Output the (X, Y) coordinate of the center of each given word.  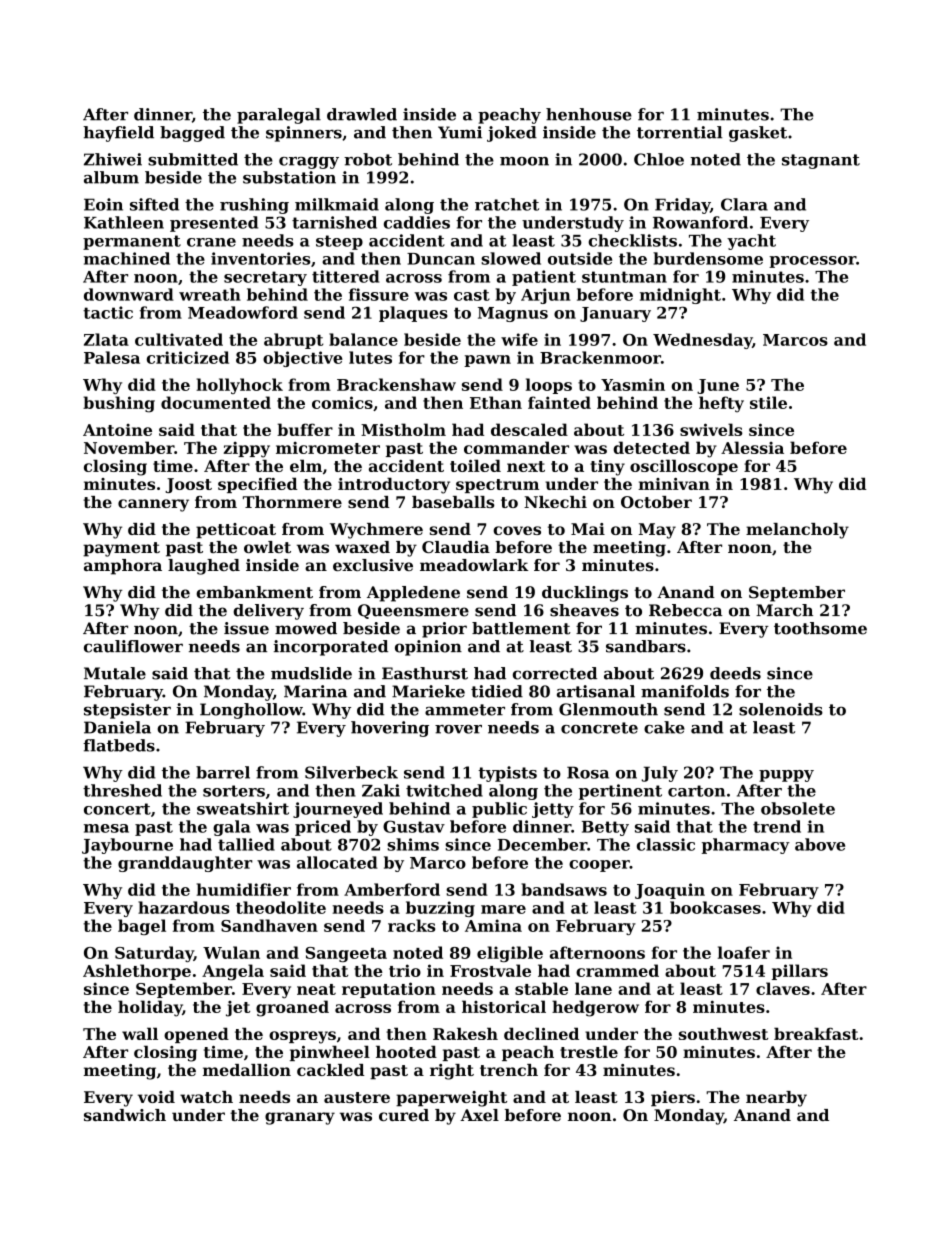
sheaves (584, 610)
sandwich (125, 1115)
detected (651, 447)
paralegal (279, 116)
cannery (153, 505)
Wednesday (702, 341)
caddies (417, 222)
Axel (479, 1115)
